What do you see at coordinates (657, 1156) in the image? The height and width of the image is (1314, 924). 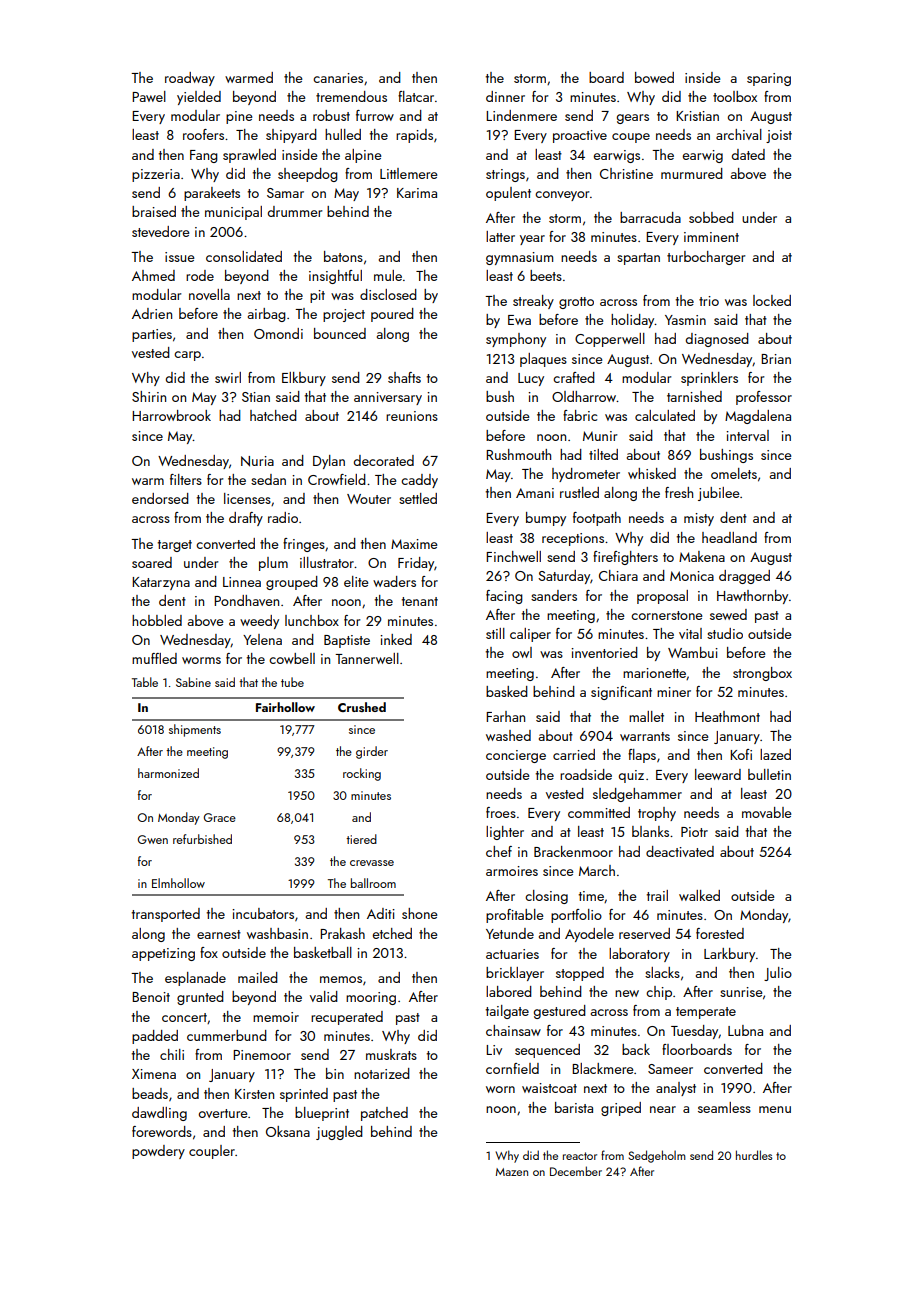 I see `Sedgeholm` at bounding box center [657, 1156].
